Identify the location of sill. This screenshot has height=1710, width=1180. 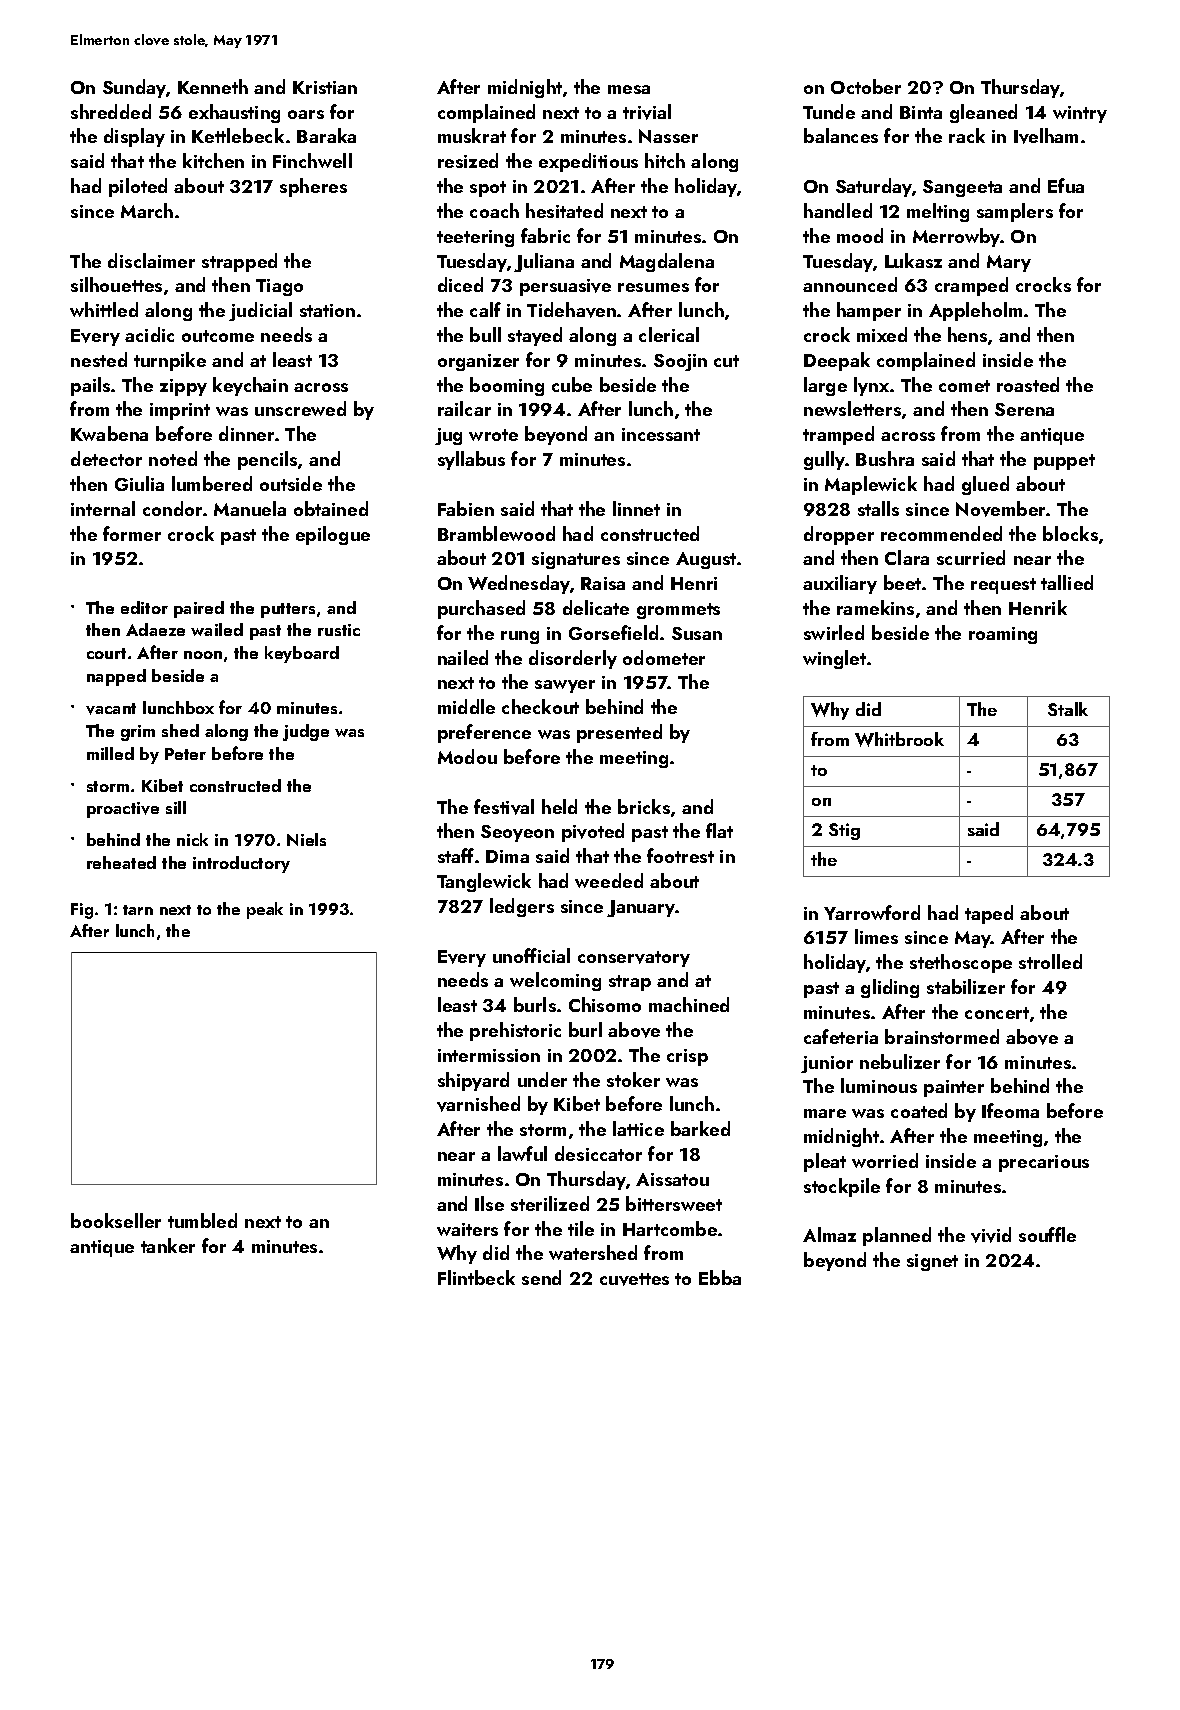
(176, 807).
